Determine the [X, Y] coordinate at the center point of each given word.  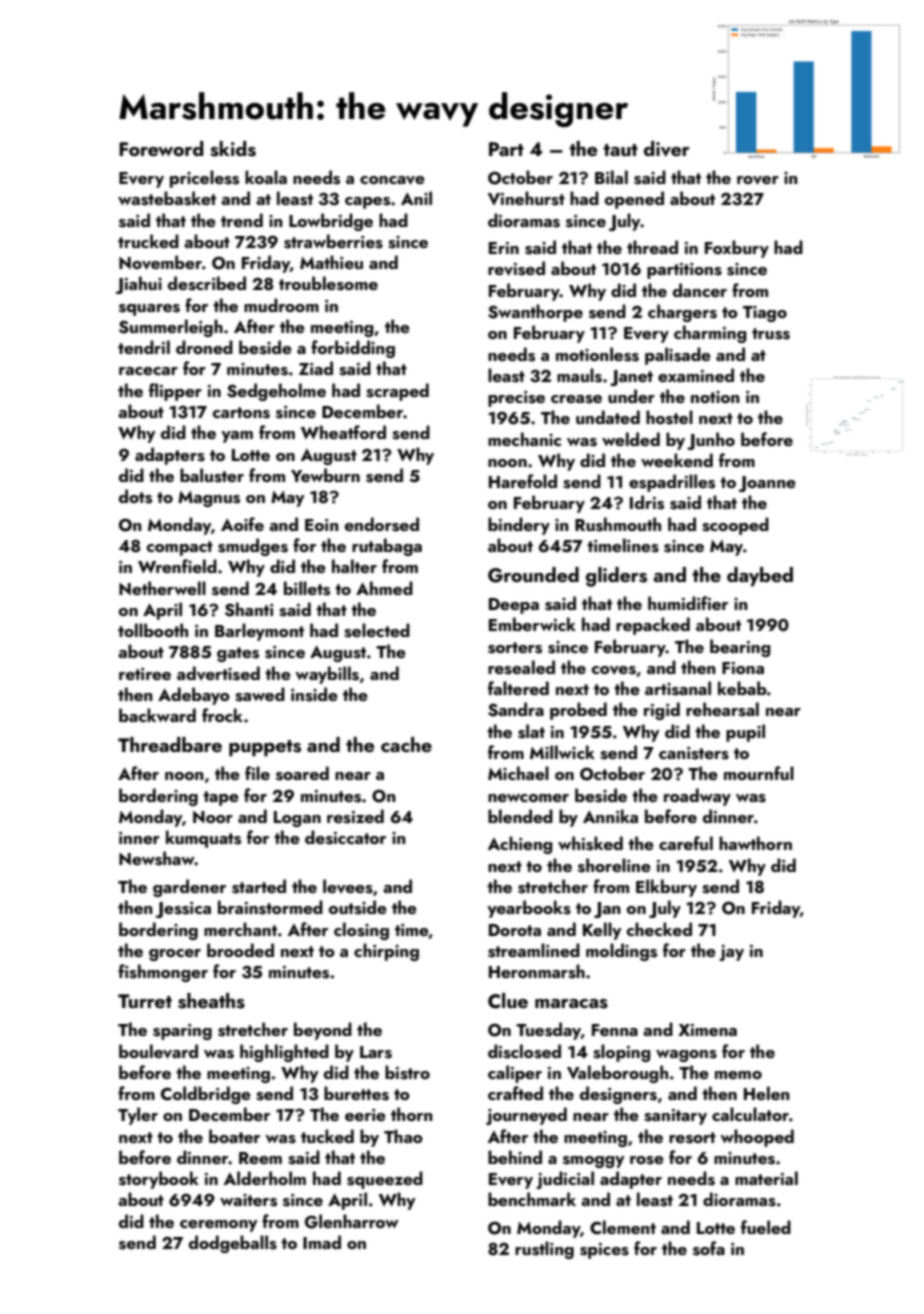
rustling [544, 1250]
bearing [740, 648]
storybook [159, 1180]
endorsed [382, 524]
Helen [767, 1093]
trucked [148, 241]
